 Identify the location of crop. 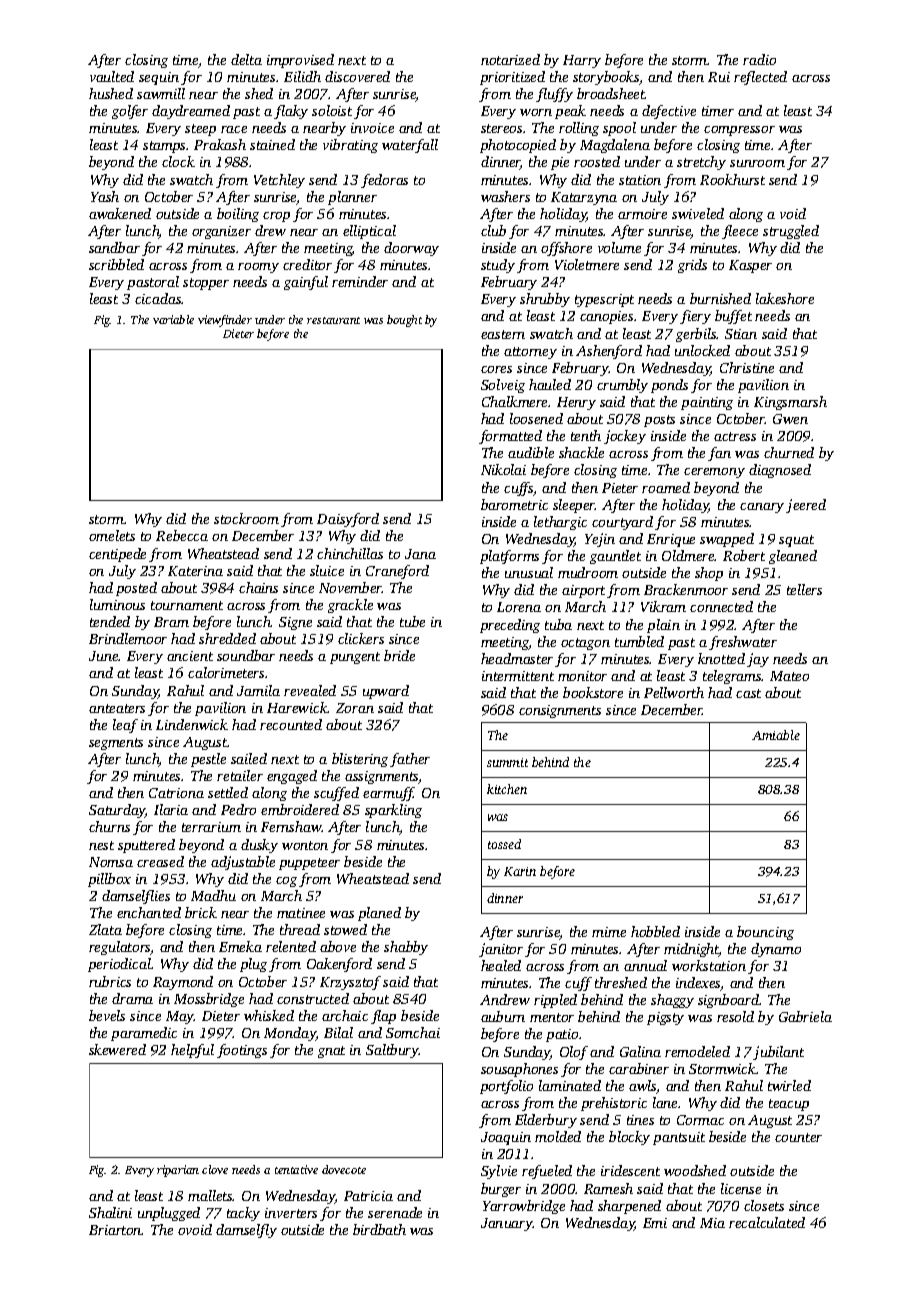
(276, 217).
